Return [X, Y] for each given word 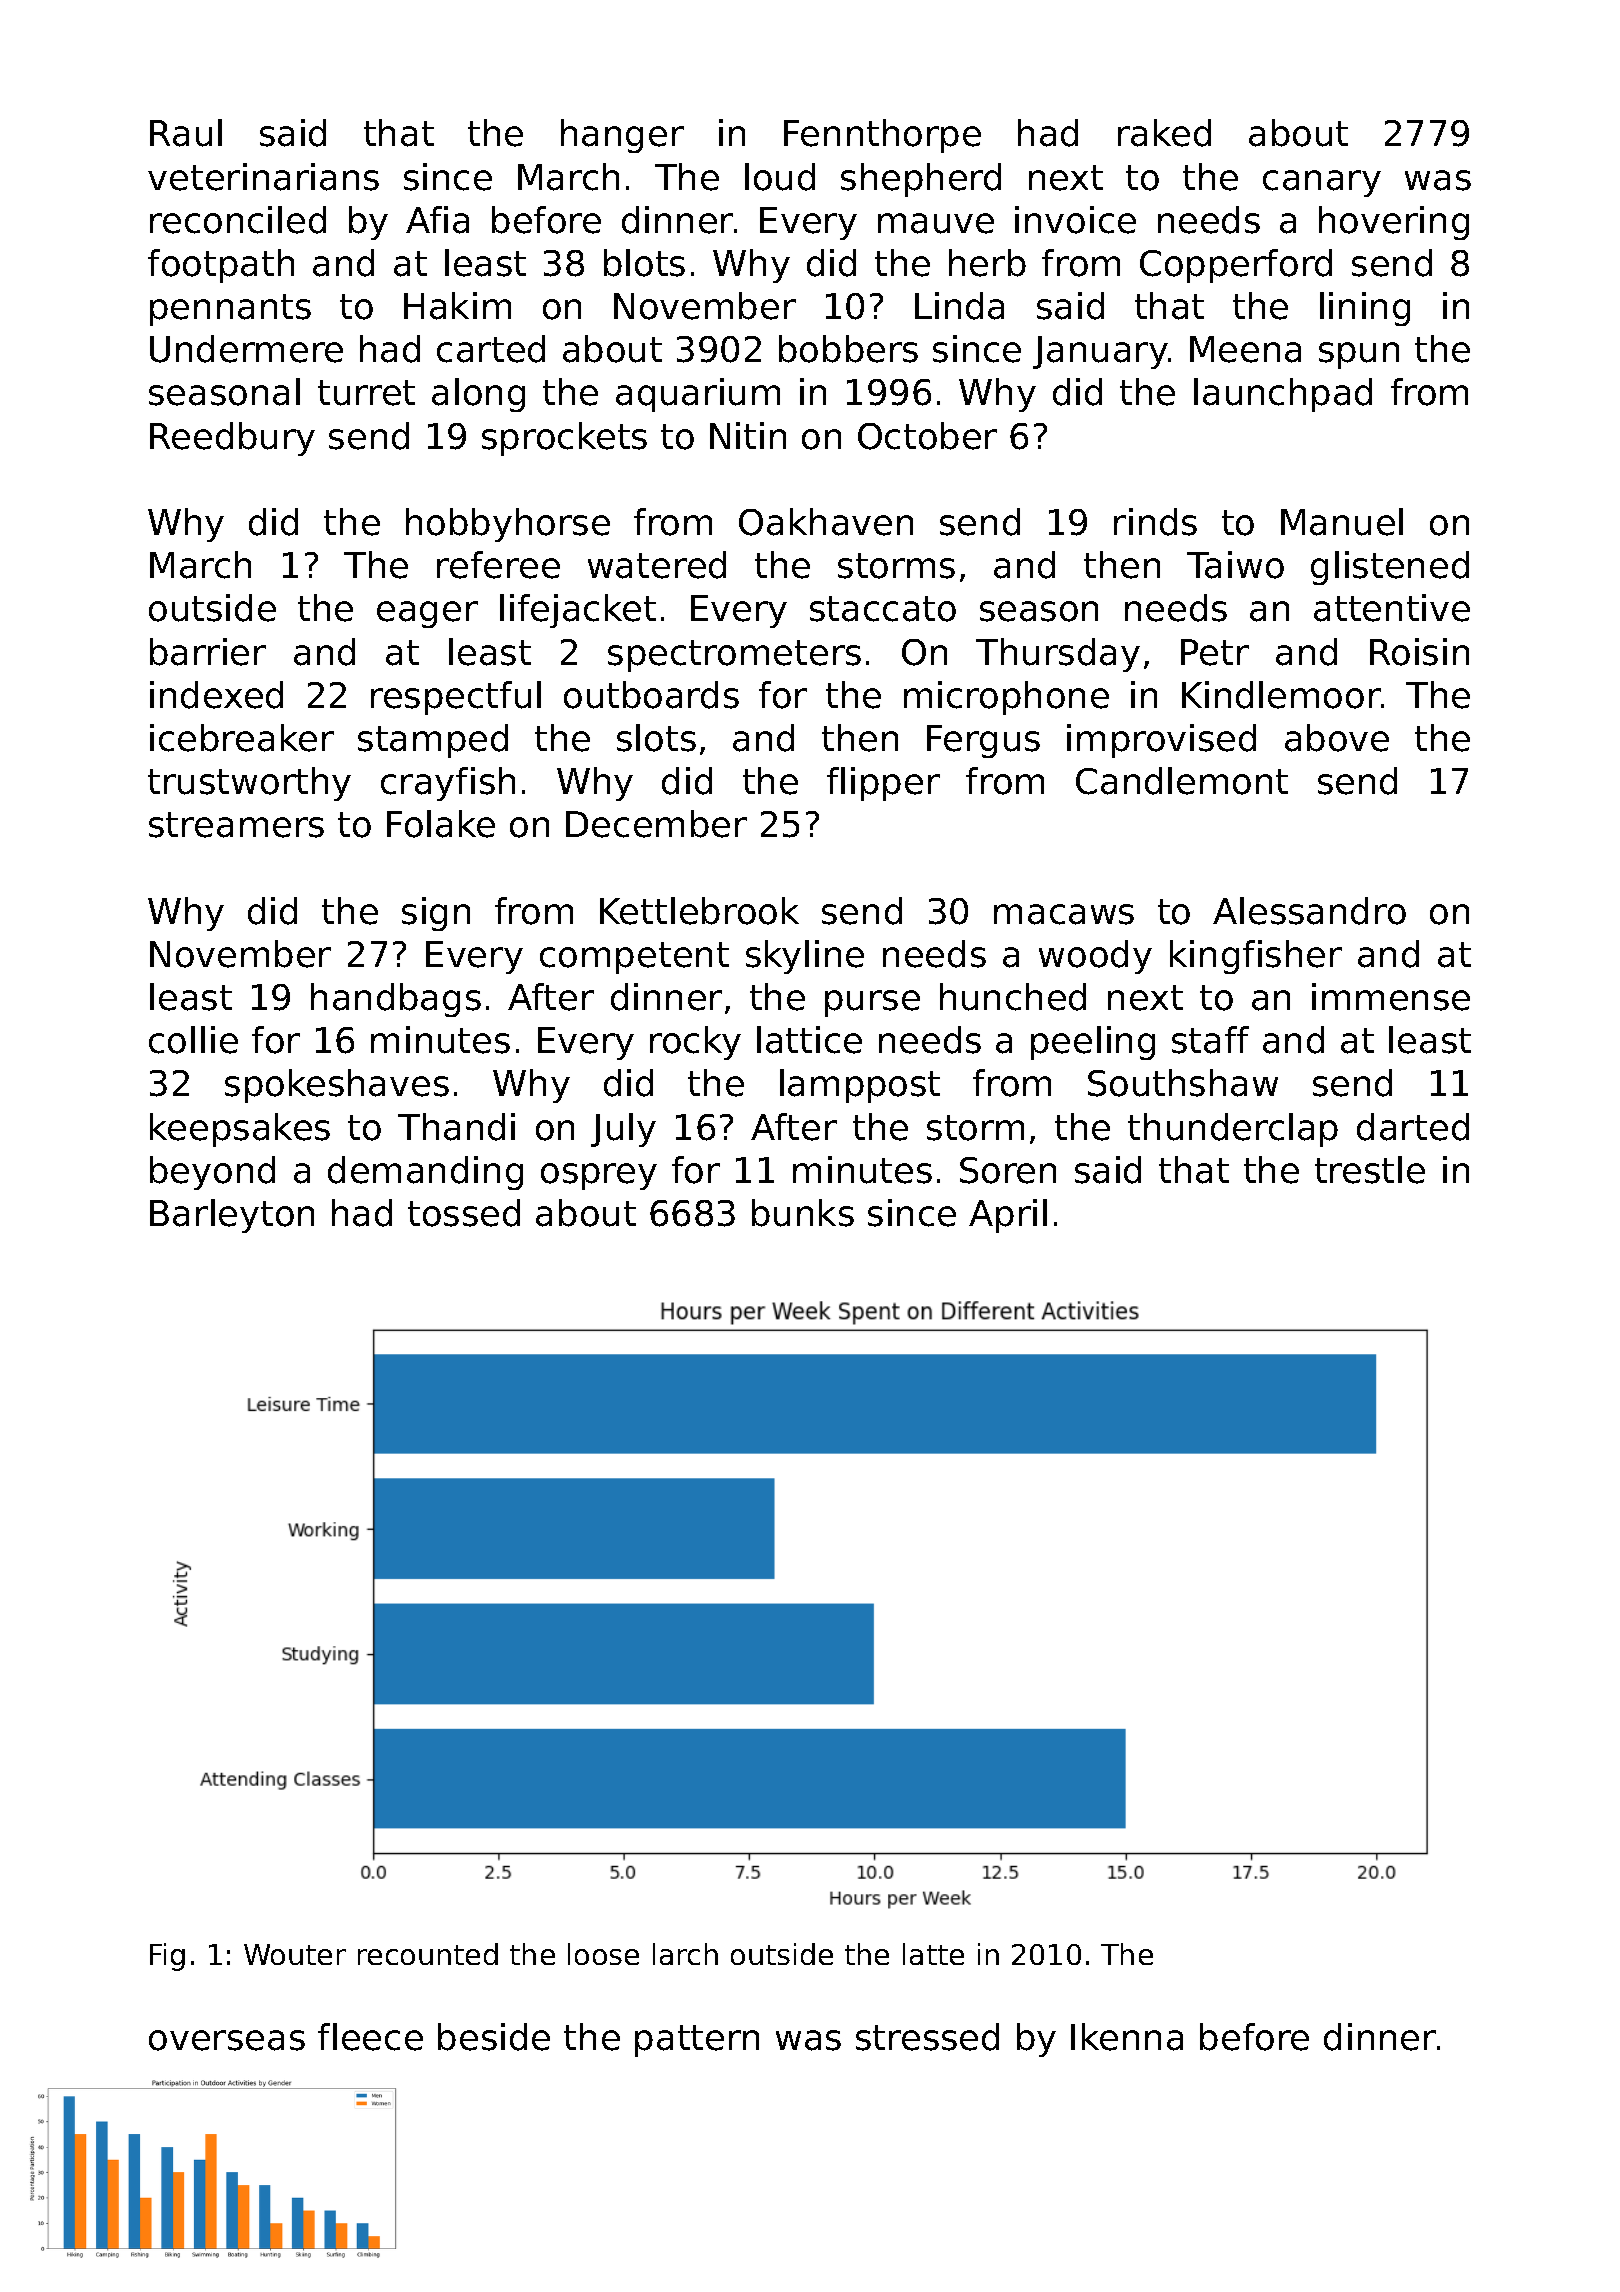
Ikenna [1127, 2037]
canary [1322, 183]
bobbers [848, 349]
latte [933, 1954]
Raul [186, 133]
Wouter [295, 1954]
